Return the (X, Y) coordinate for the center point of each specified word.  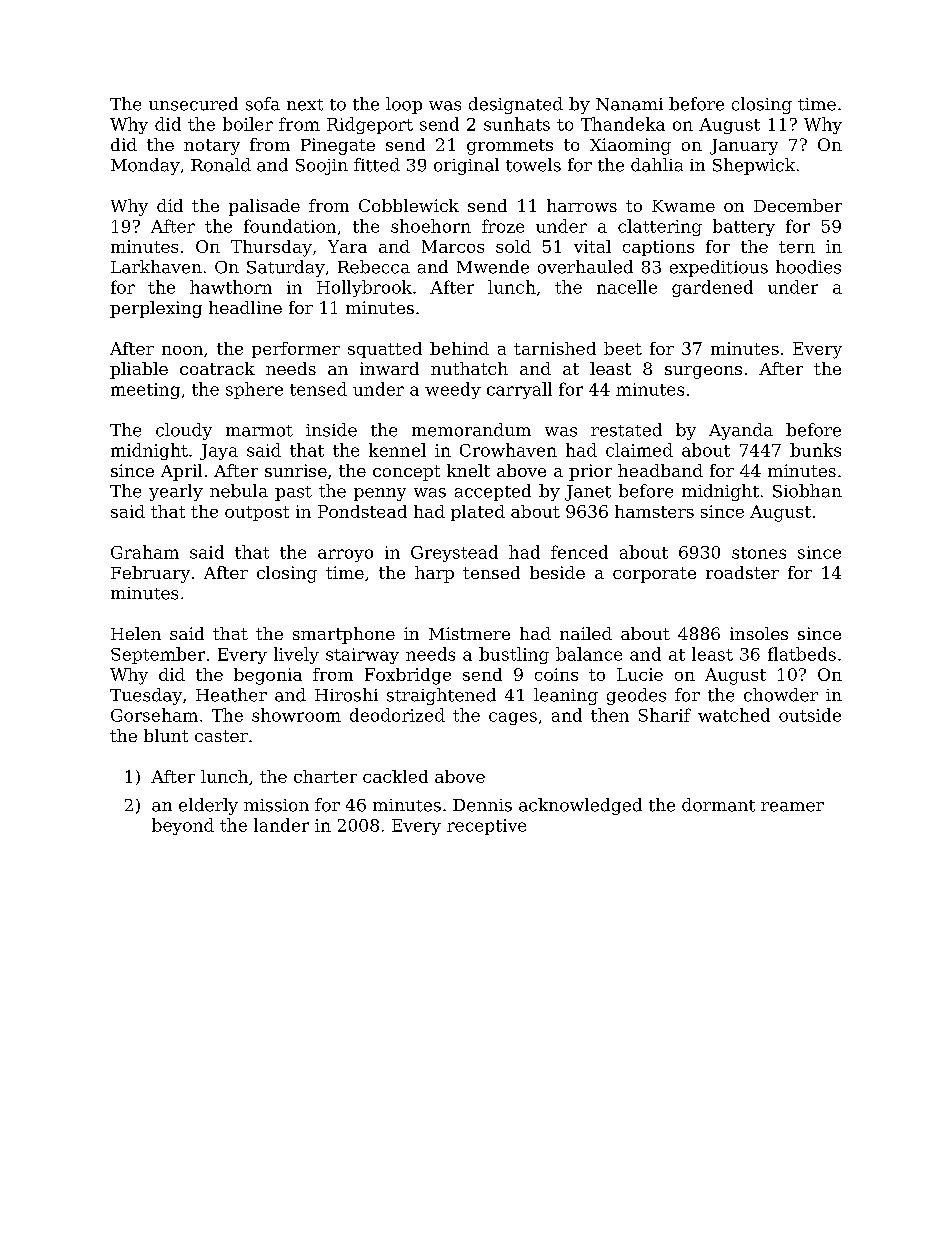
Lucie (640, 674)
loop (404, 105)
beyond (183, 826)
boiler (248, 124)
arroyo (345, 555)
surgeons (703, 372)
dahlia (657, 165)
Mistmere (469, 633)
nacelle (627, 287)
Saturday (286, 268)
